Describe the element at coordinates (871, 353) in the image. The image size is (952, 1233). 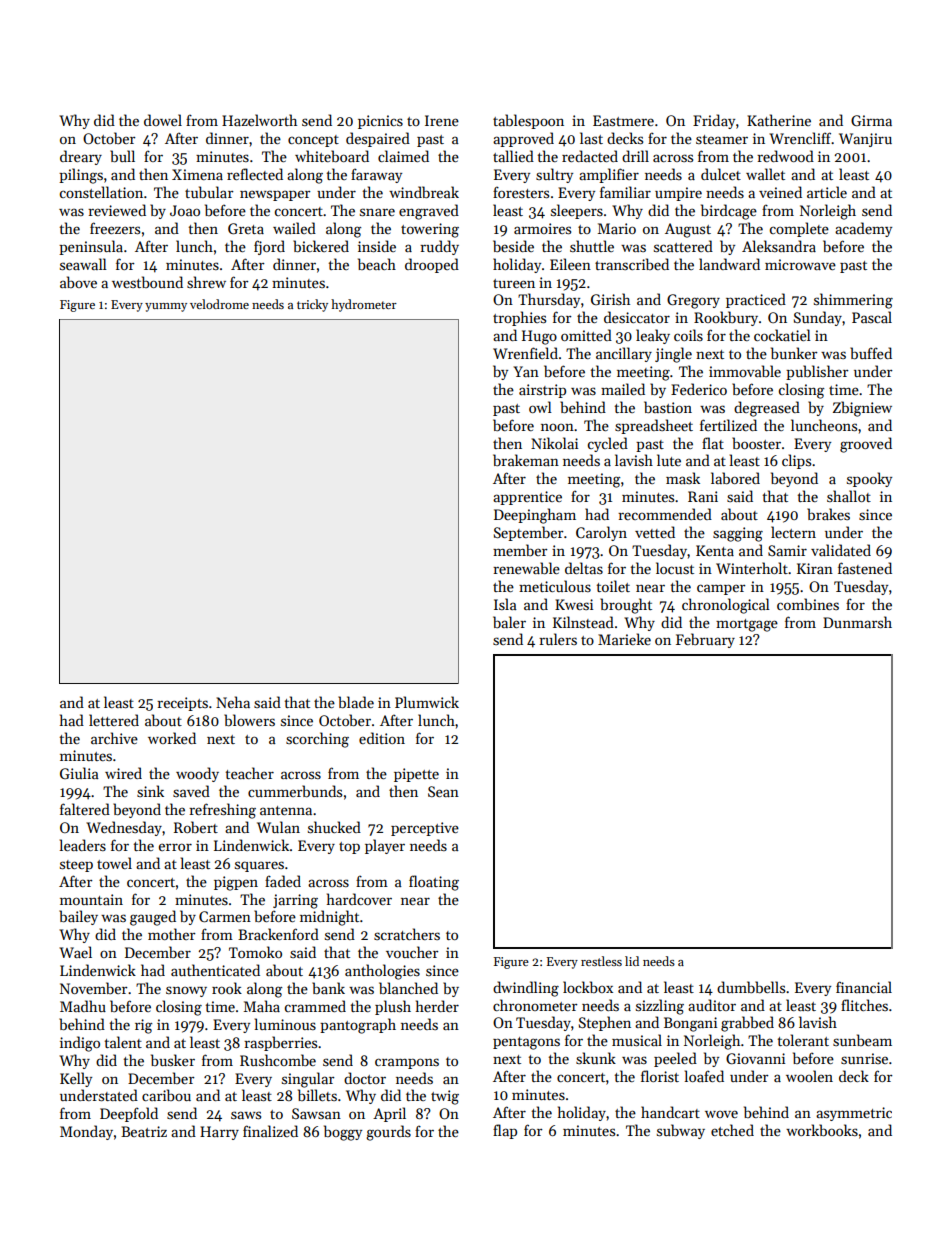
I see `buffed` at that location.
